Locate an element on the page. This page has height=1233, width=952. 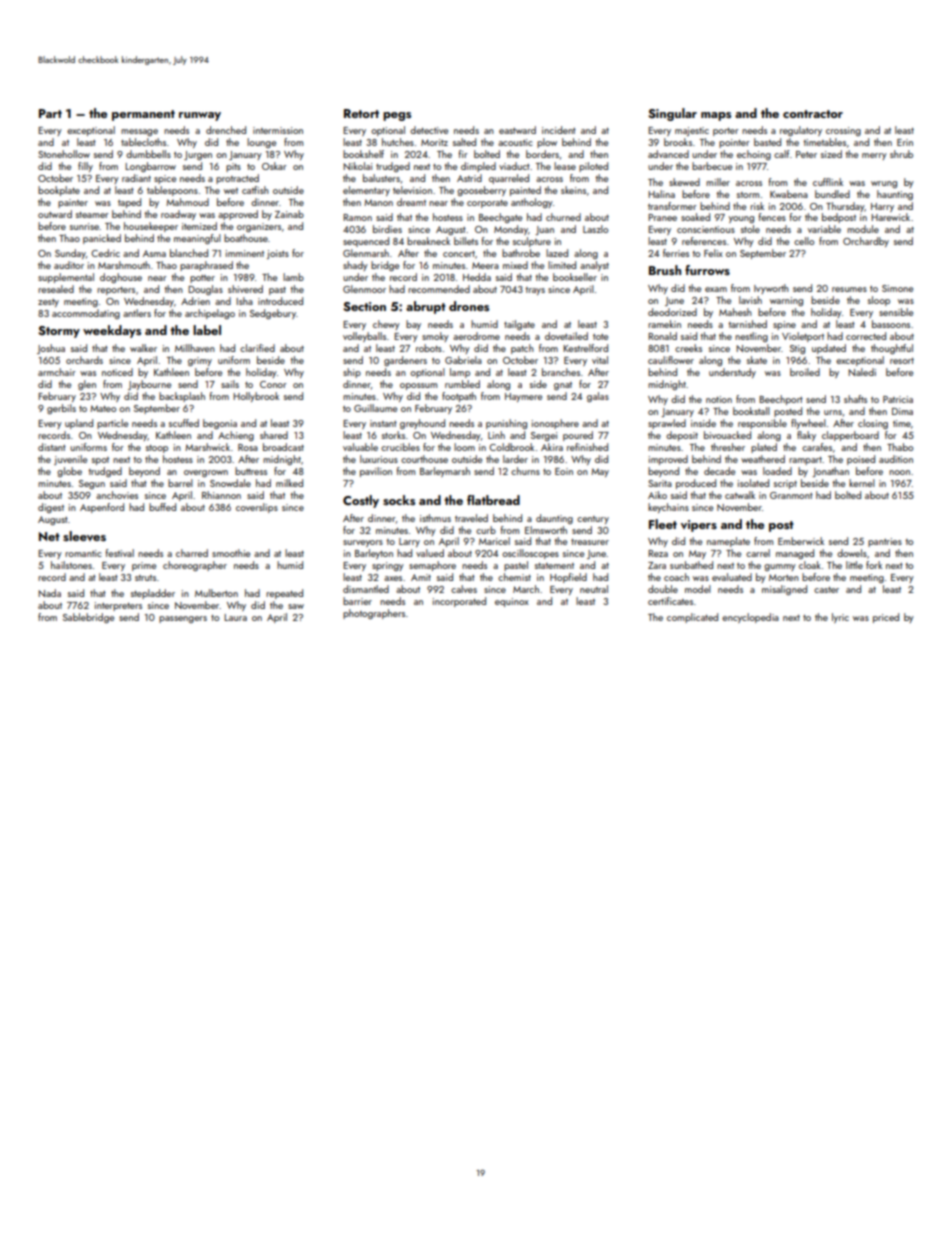
accommodating is located at coordinates (86, 314).
